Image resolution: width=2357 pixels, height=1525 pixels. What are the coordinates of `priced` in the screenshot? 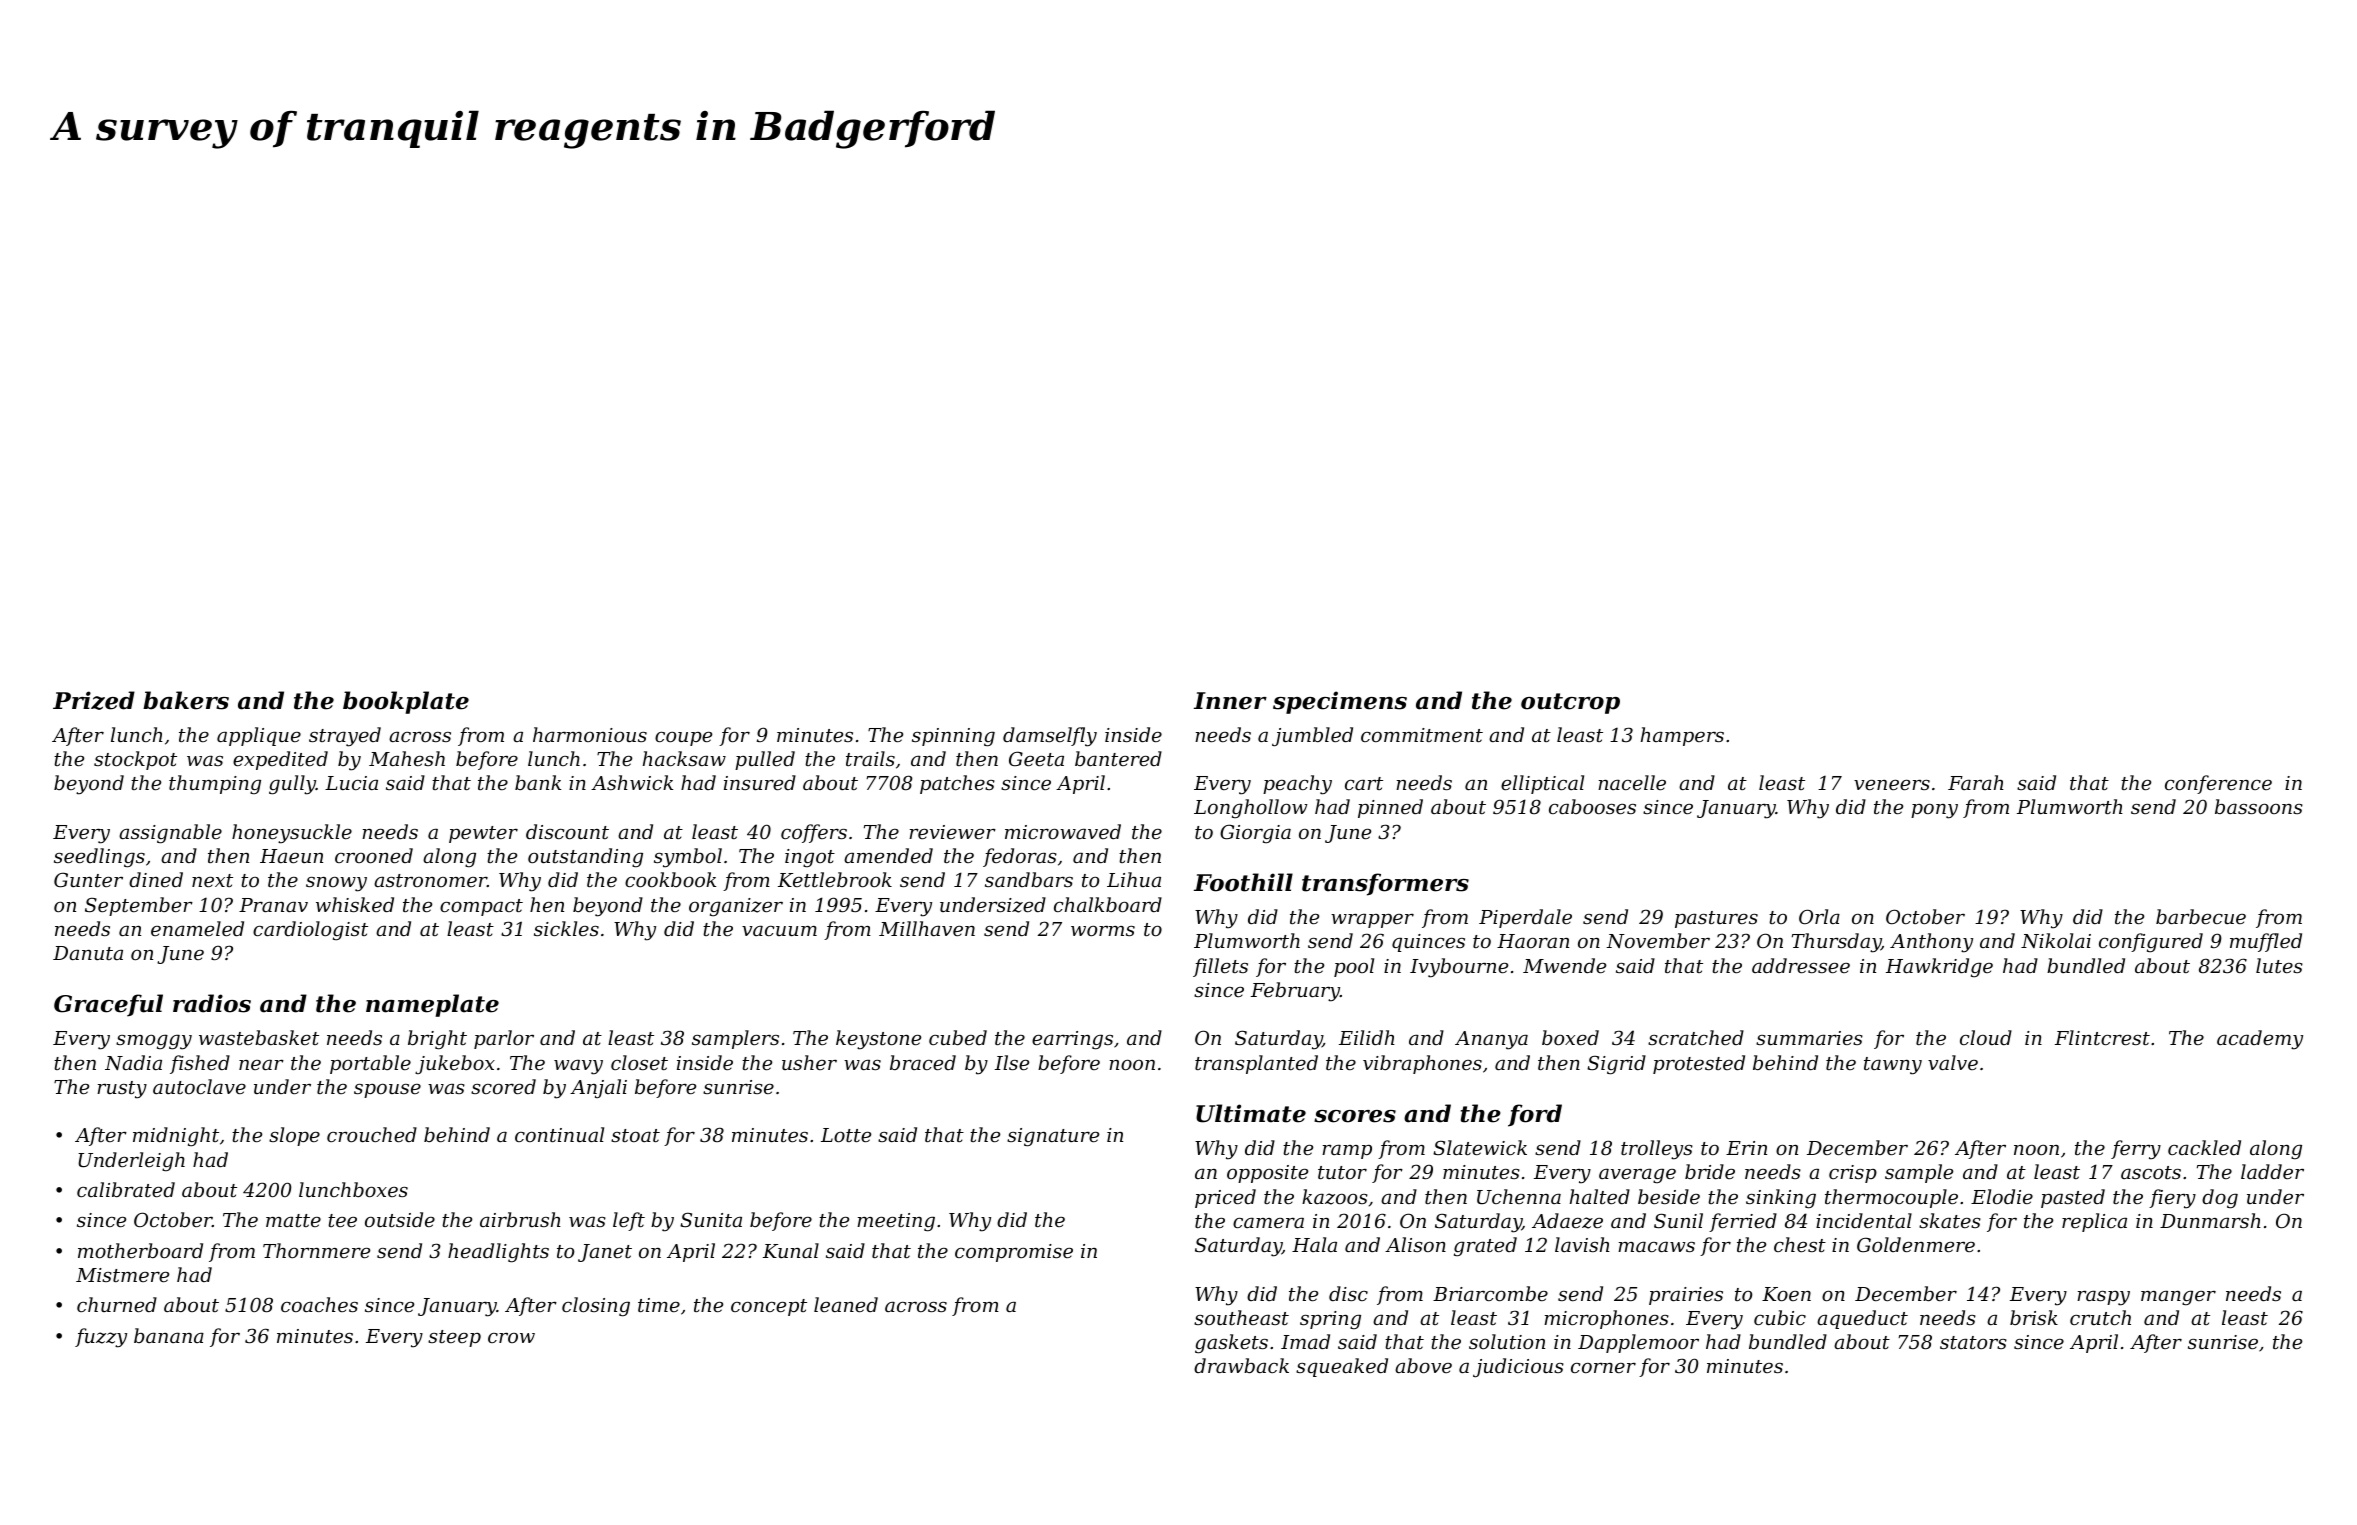 It's located at (1225, 1198).
